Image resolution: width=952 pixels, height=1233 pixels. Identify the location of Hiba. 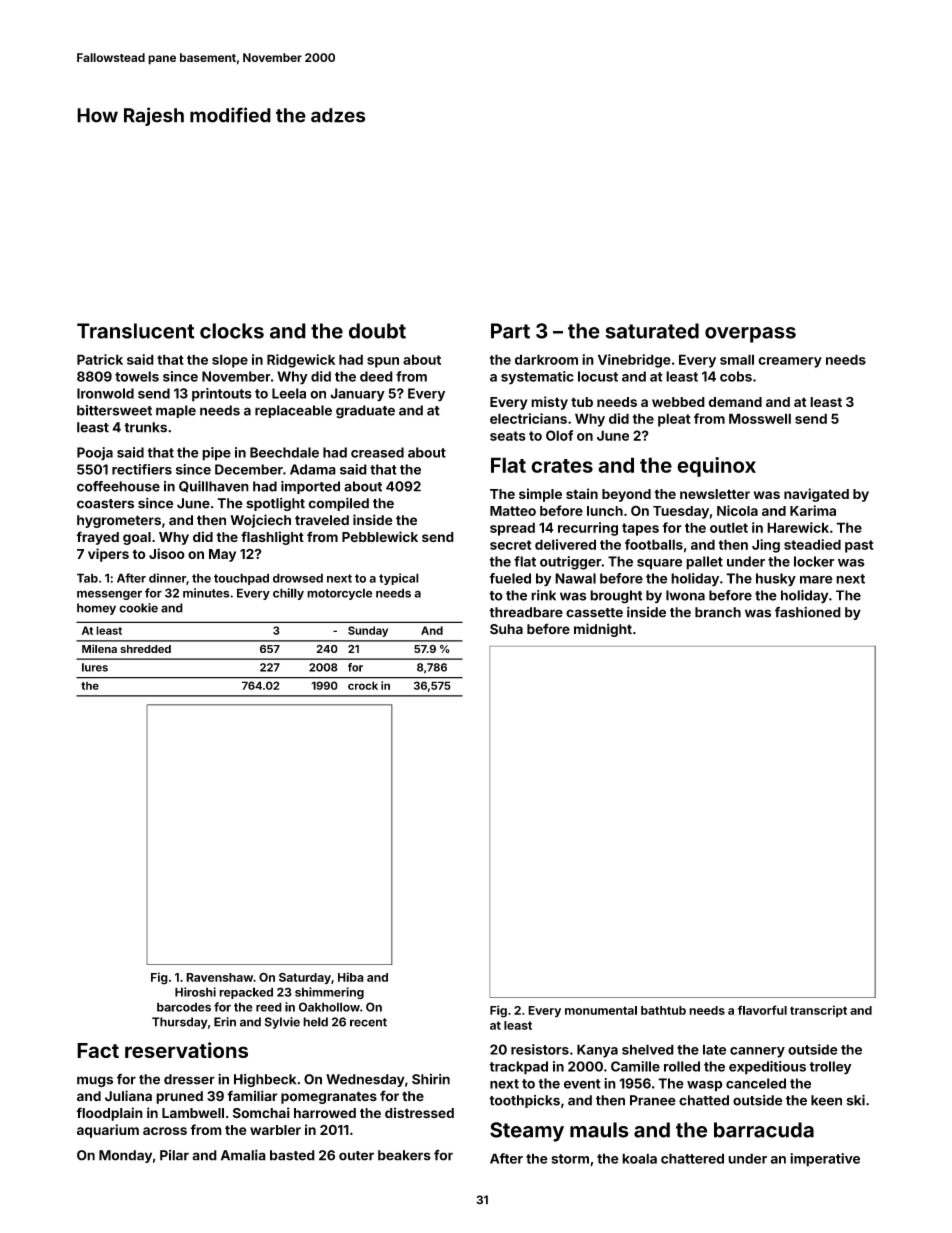
(351, 977).
